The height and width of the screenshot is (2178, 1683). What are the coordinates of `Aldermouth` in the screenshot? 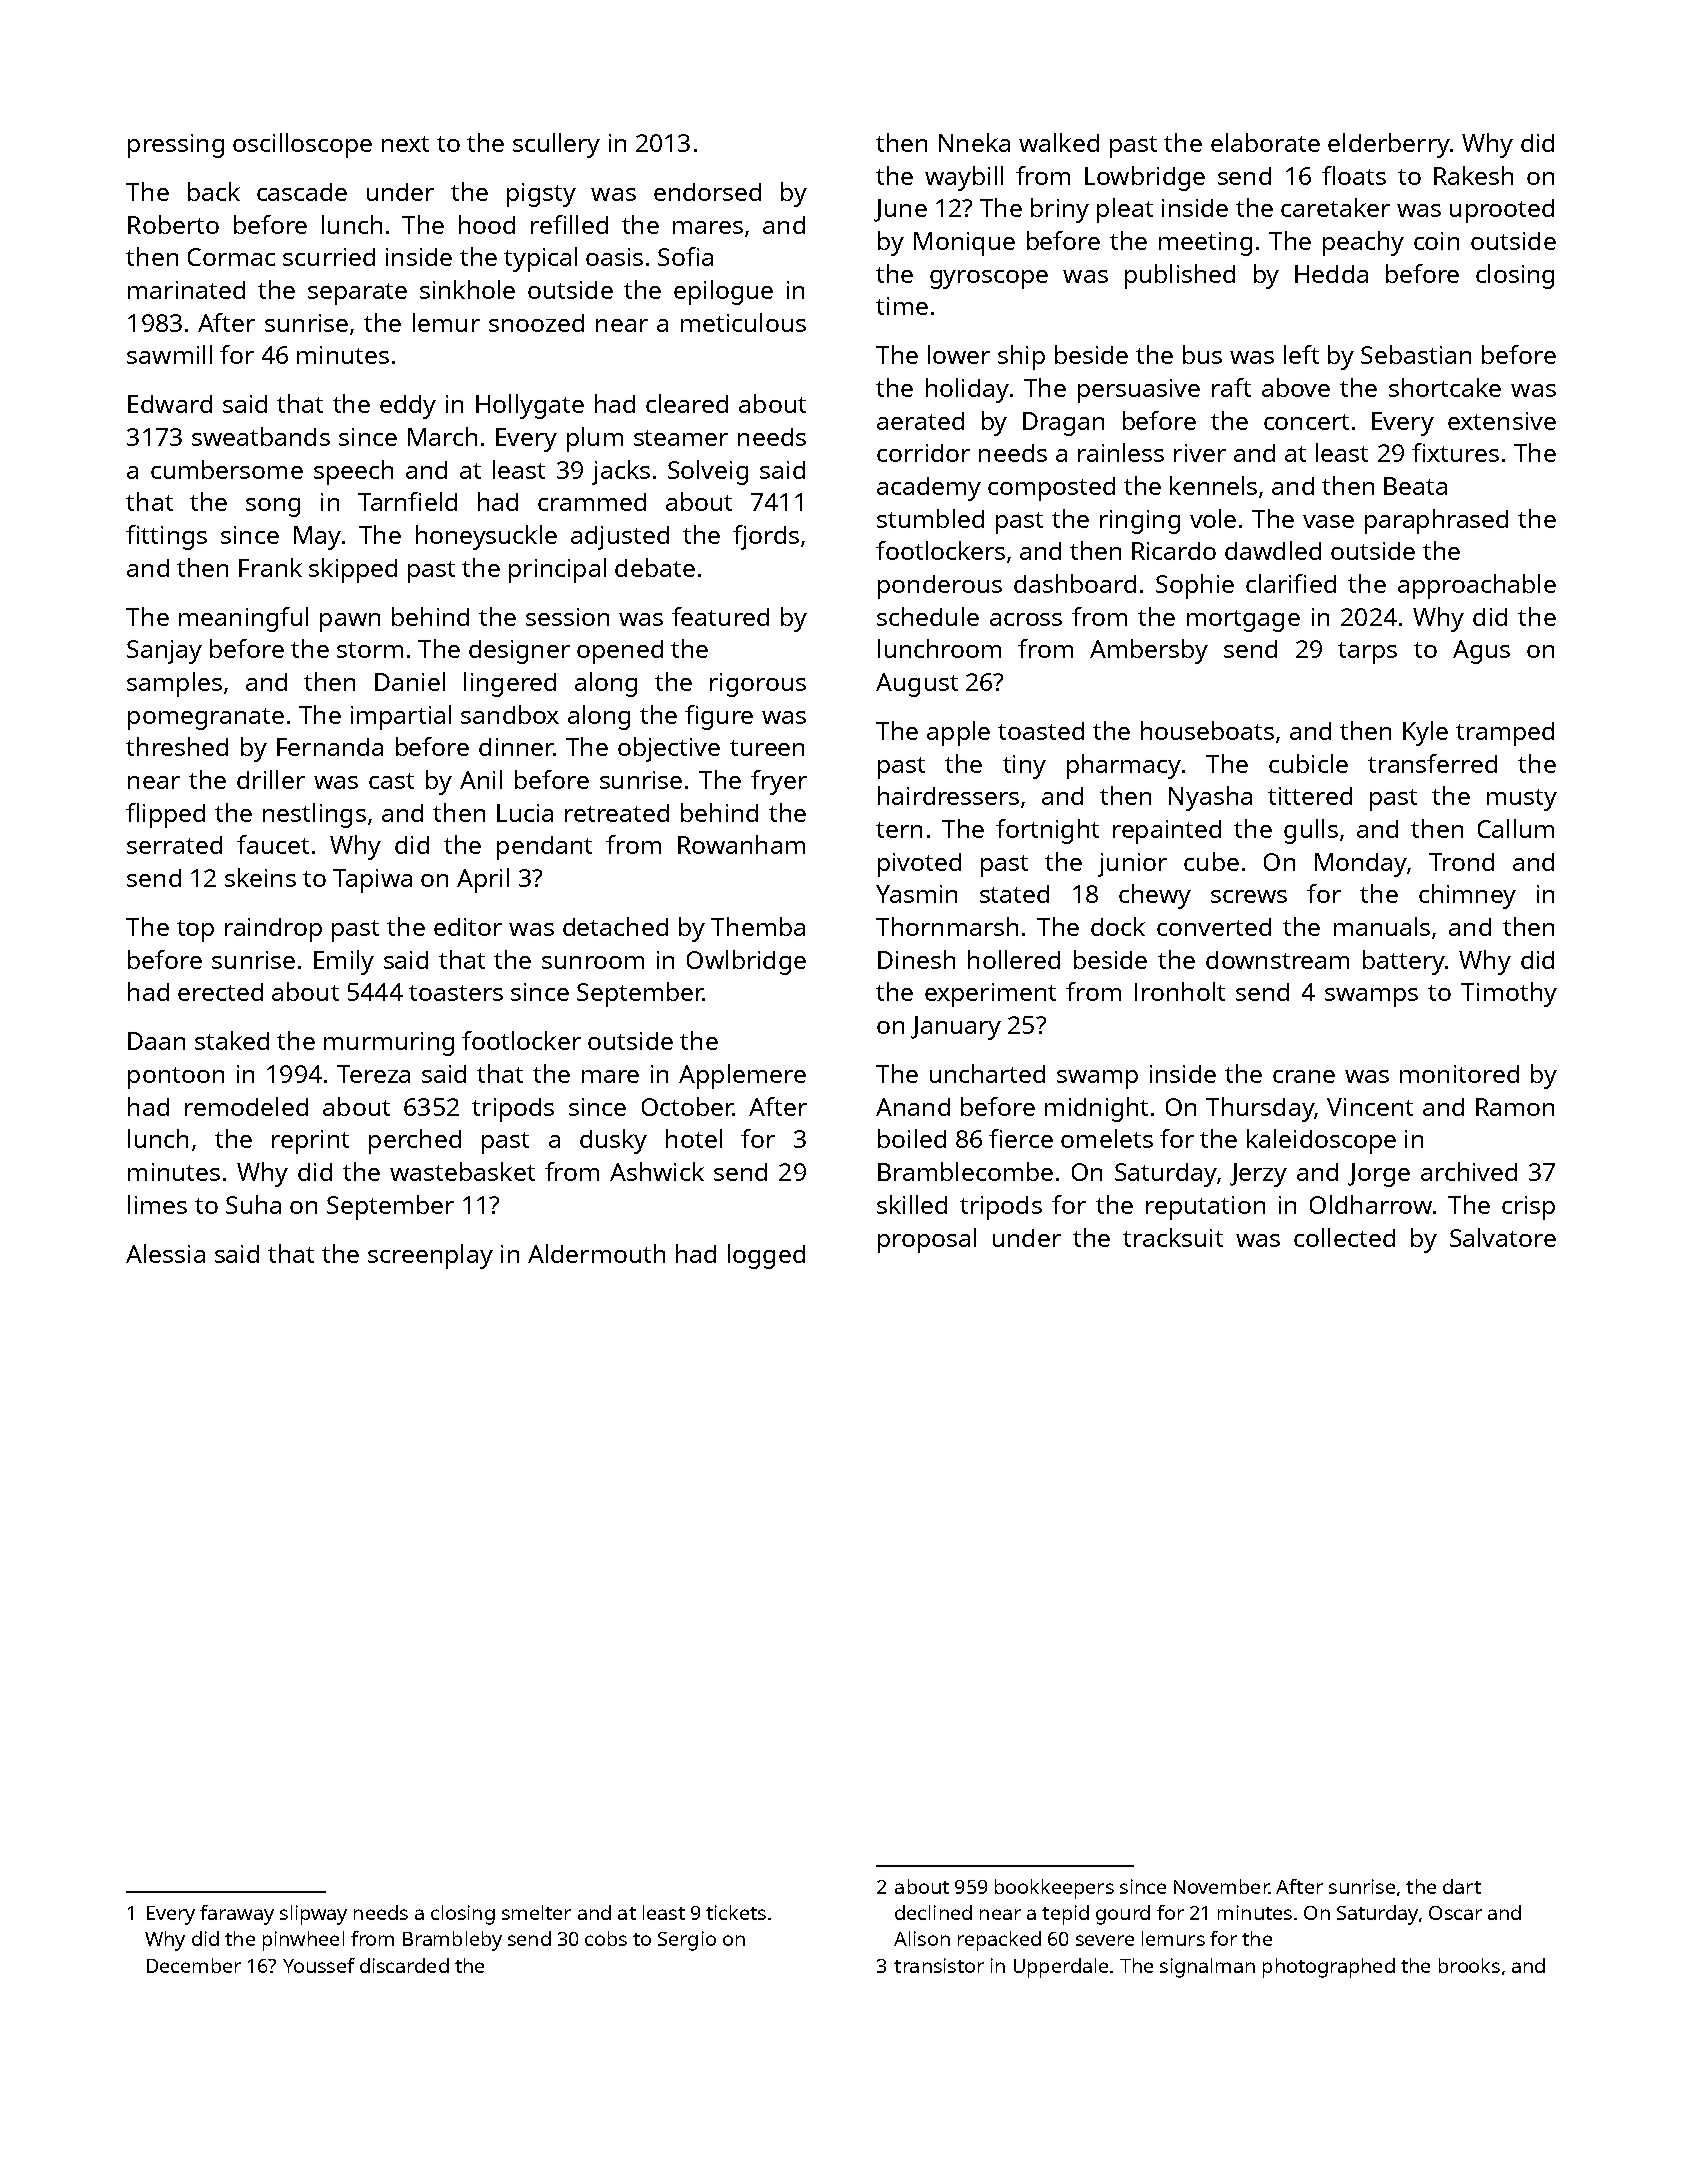 It's located at (596, 1253).
